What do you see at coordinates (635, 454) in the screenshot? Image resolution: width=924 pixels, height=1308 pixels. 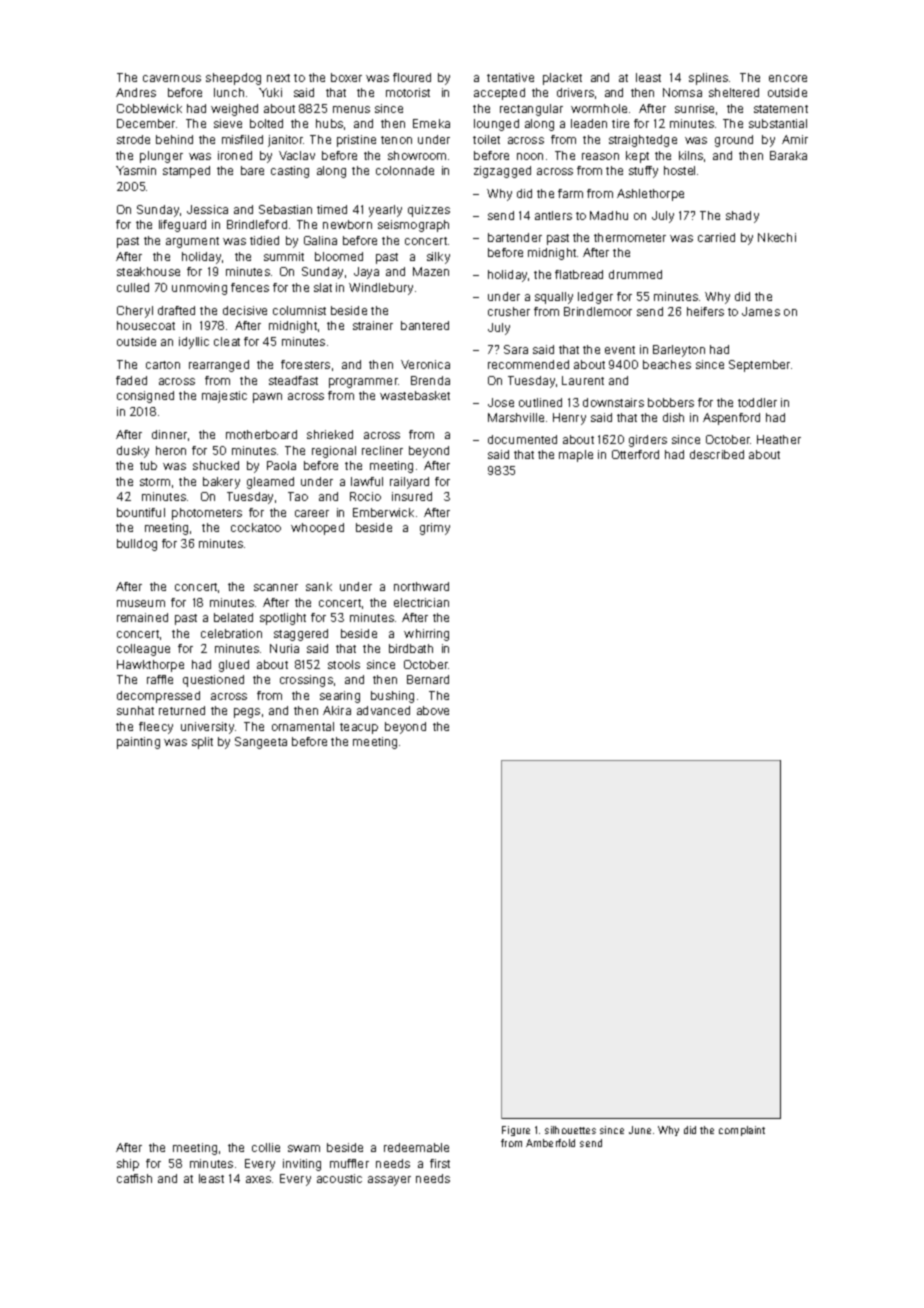 I see `Otterford` at bounding box center [635, 454].
